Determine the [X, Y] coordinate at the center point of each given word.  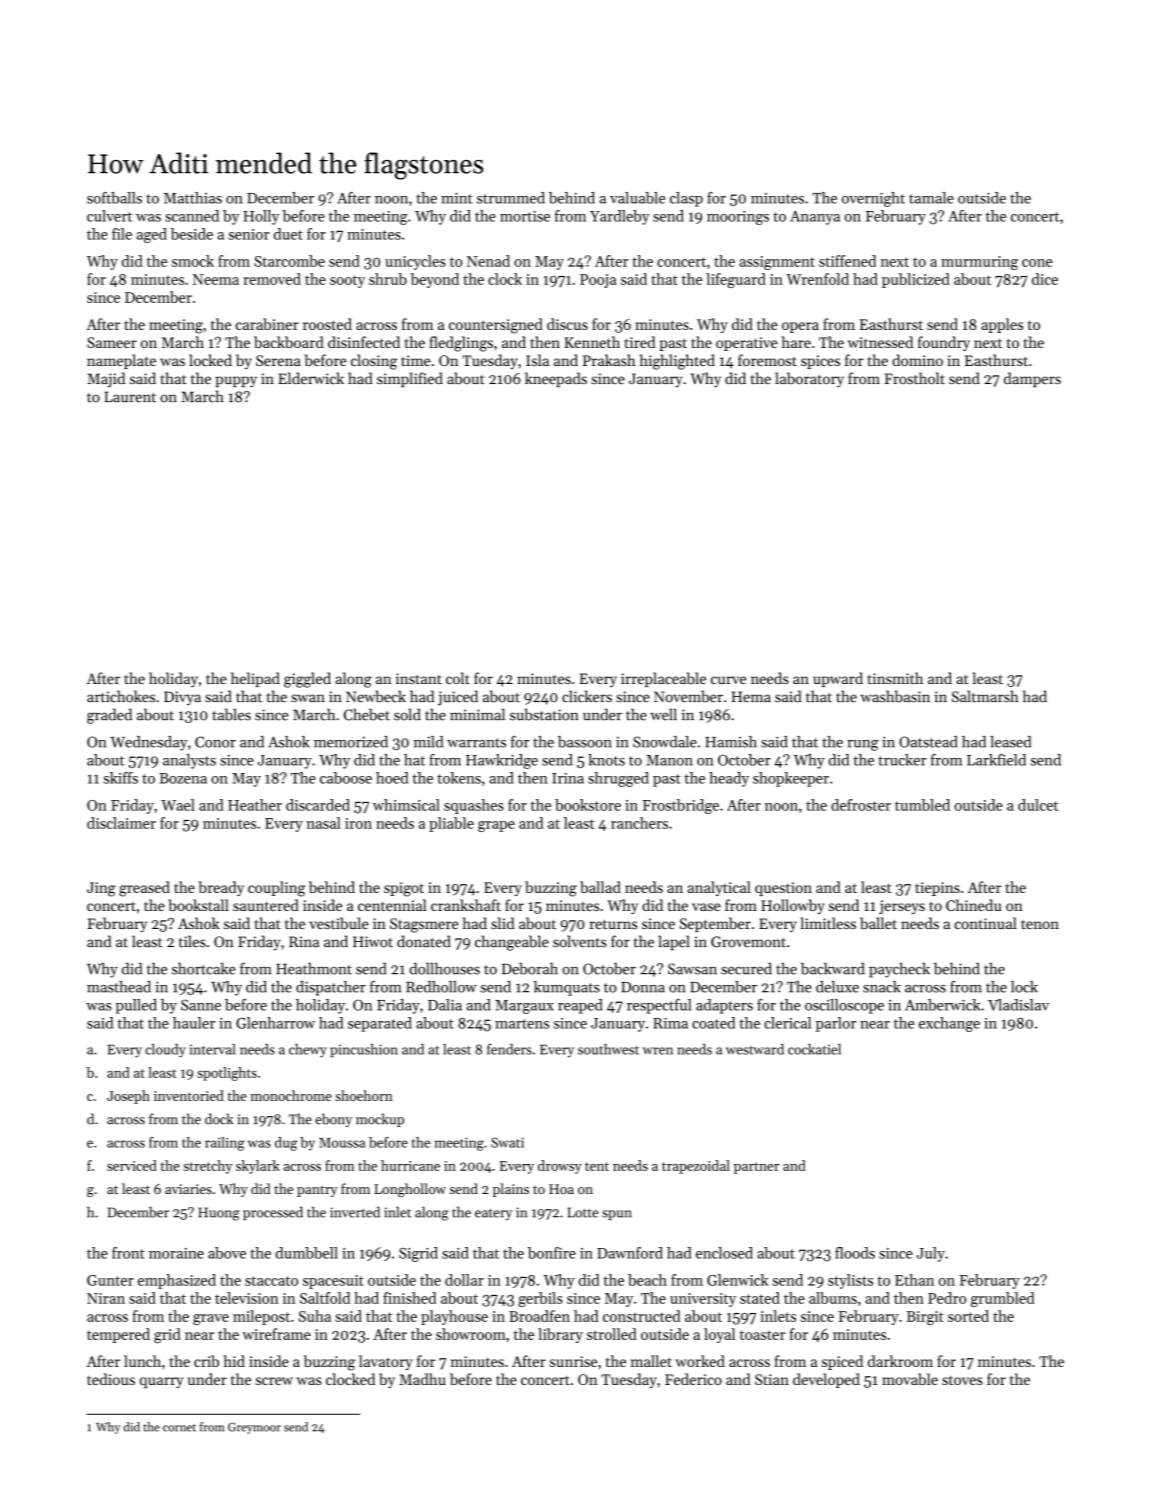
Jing [101, 889]
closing [374, 362]
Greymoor [254, 1428]
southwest [608, 1049]
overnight [873, 199]
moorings [738, 218]
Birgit [925, 1318]
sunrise [573, 1361]
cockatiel [814, 1049]
